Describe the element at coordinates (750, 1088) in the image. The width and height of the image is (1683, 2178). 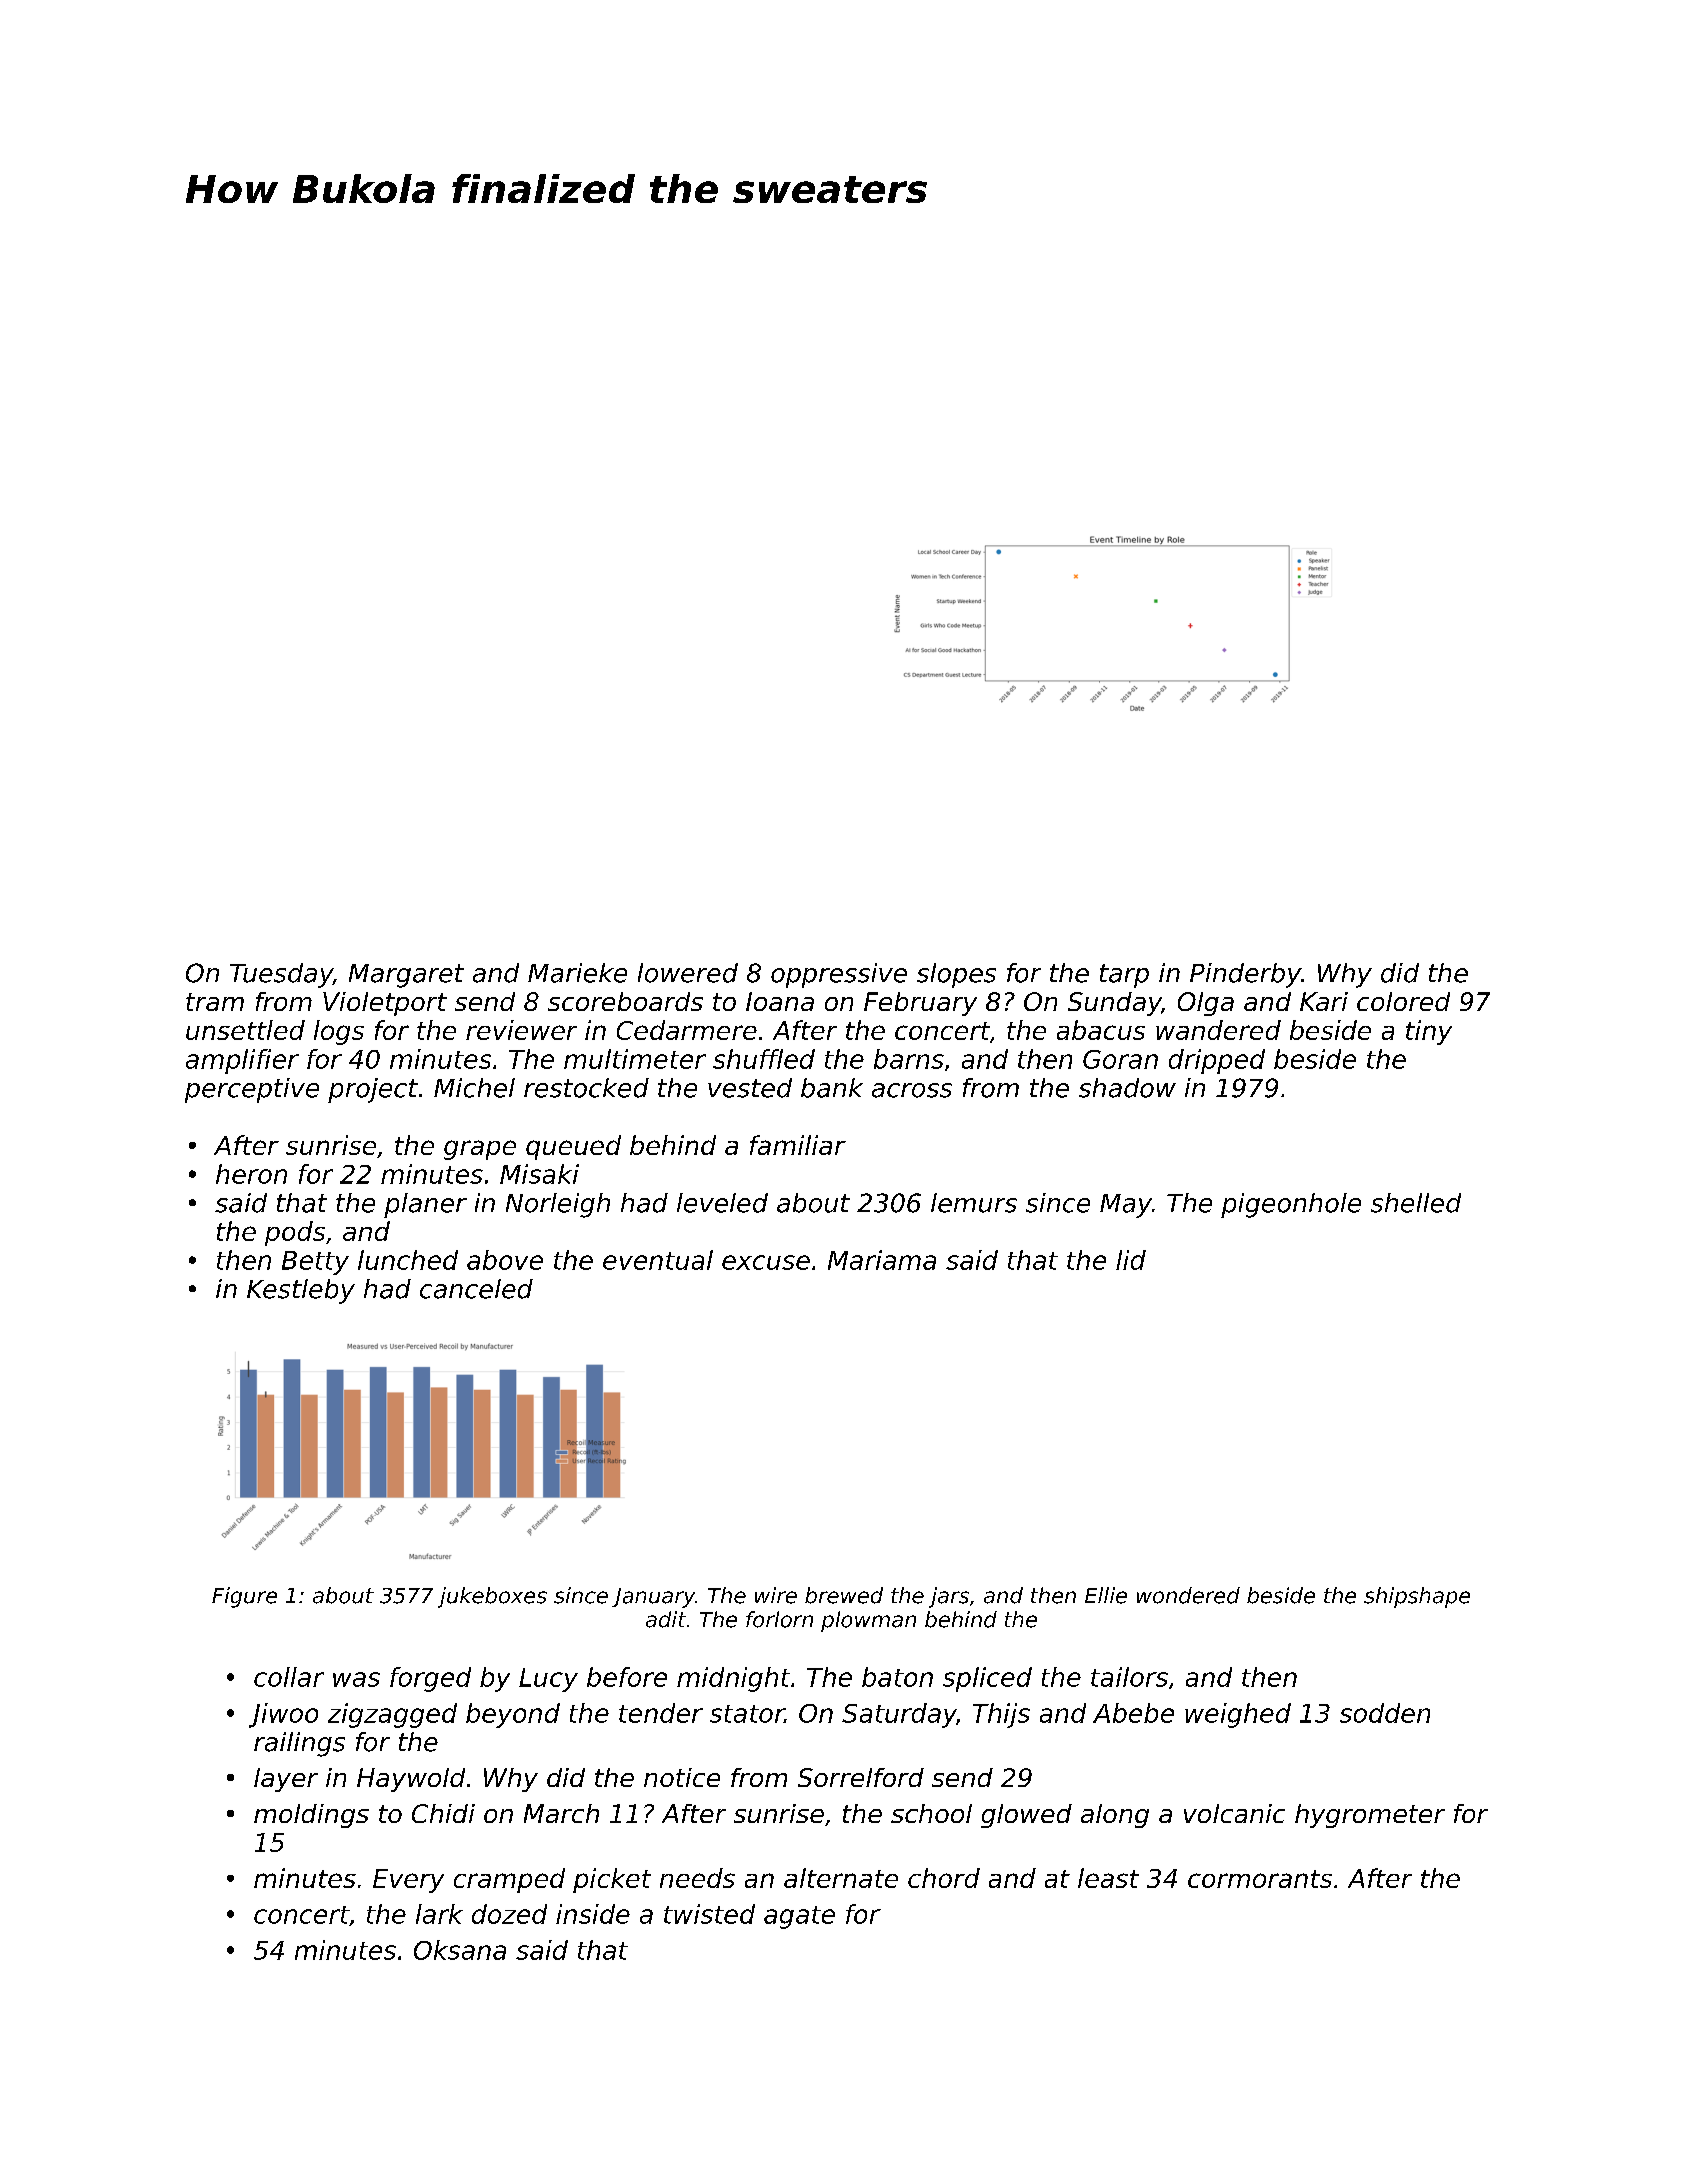
I see `vested` at that location.
